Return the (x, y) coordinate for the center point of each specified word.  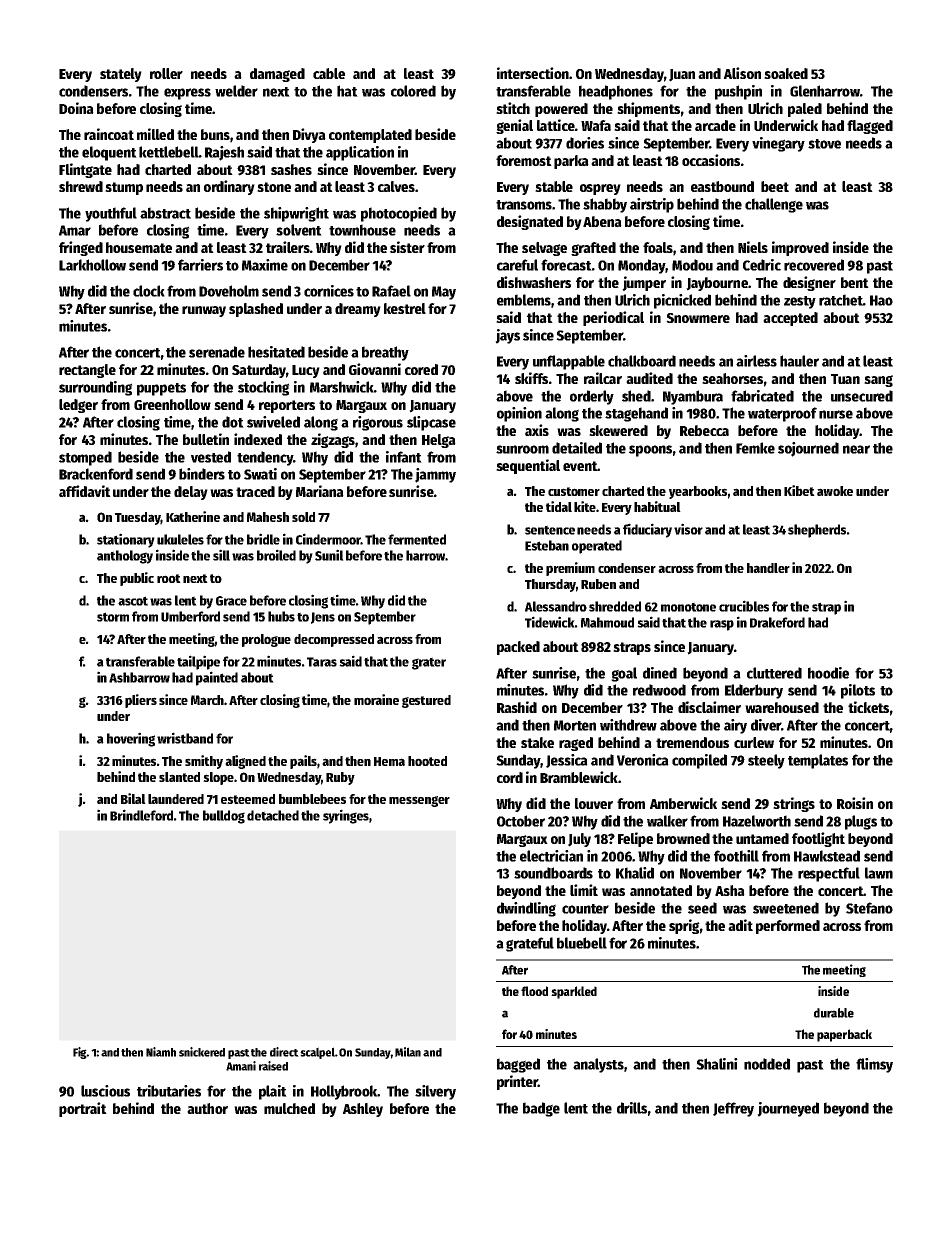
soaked (786, 73)
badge (541, 1109)
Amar (75, 230)
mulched (289, 1108)
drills (632, 1108)
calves (396, 186)
